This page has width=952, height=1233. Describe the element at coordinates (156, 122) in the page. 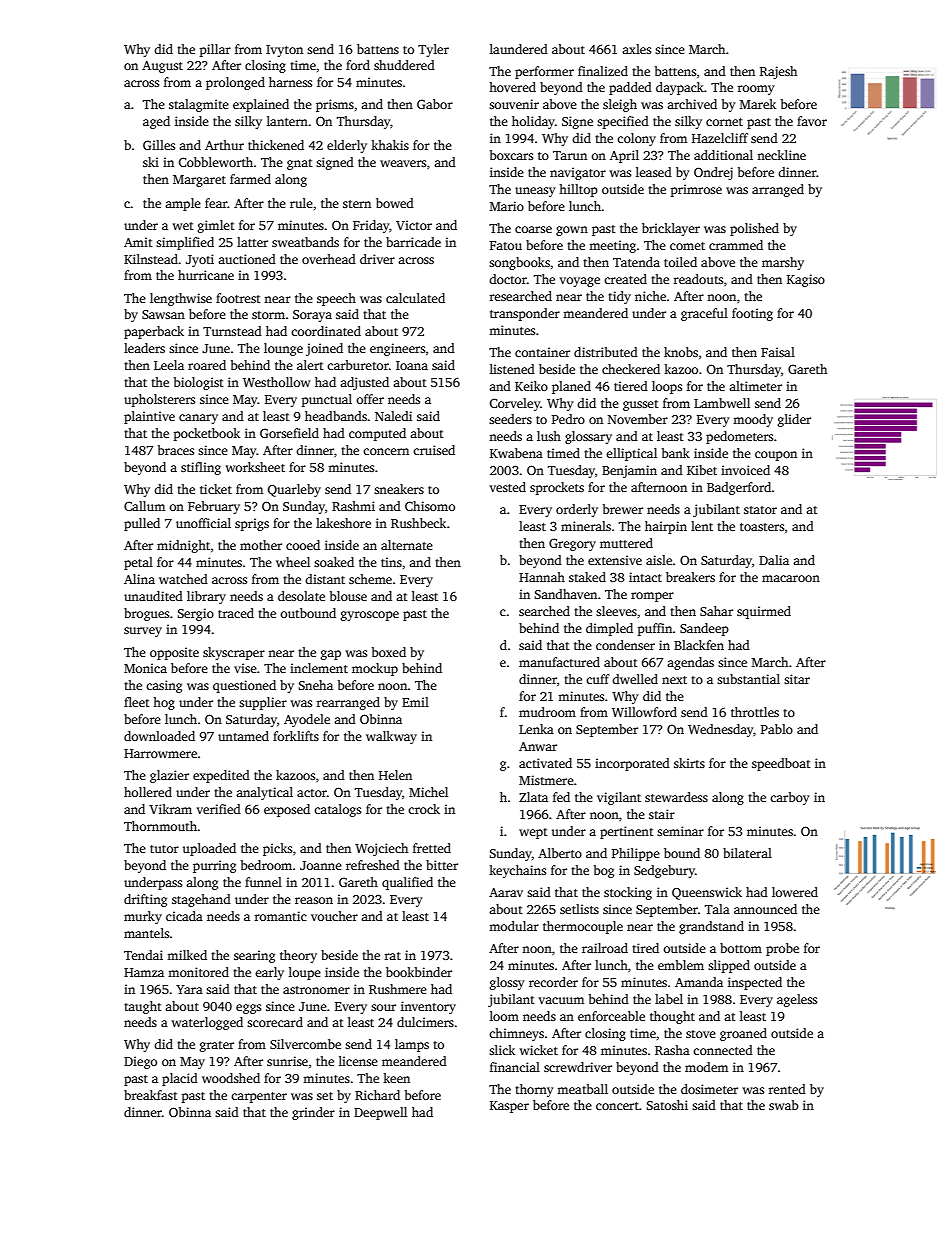

I see `aged` at that location.
